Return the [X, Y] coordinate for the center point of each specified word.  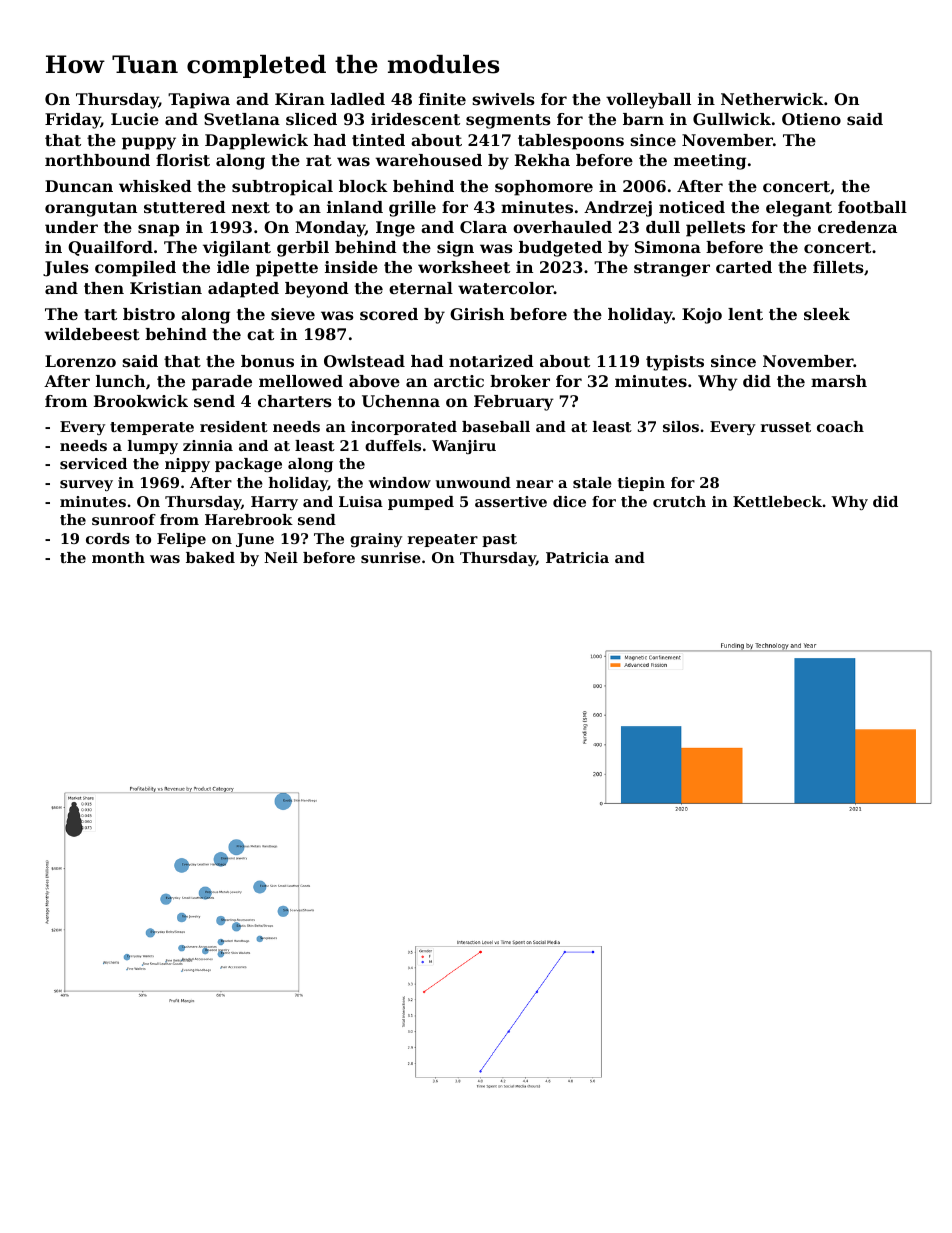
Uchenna [401, 401]
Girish [477, 314]
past [499, 540]
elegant [799, 209]
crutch [679, 501]
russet [786, 427]
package [248, 465]
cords [108, 538]
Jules [66, 269]
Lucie [135, 119]
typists [675, 363]
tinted [378, 140]
